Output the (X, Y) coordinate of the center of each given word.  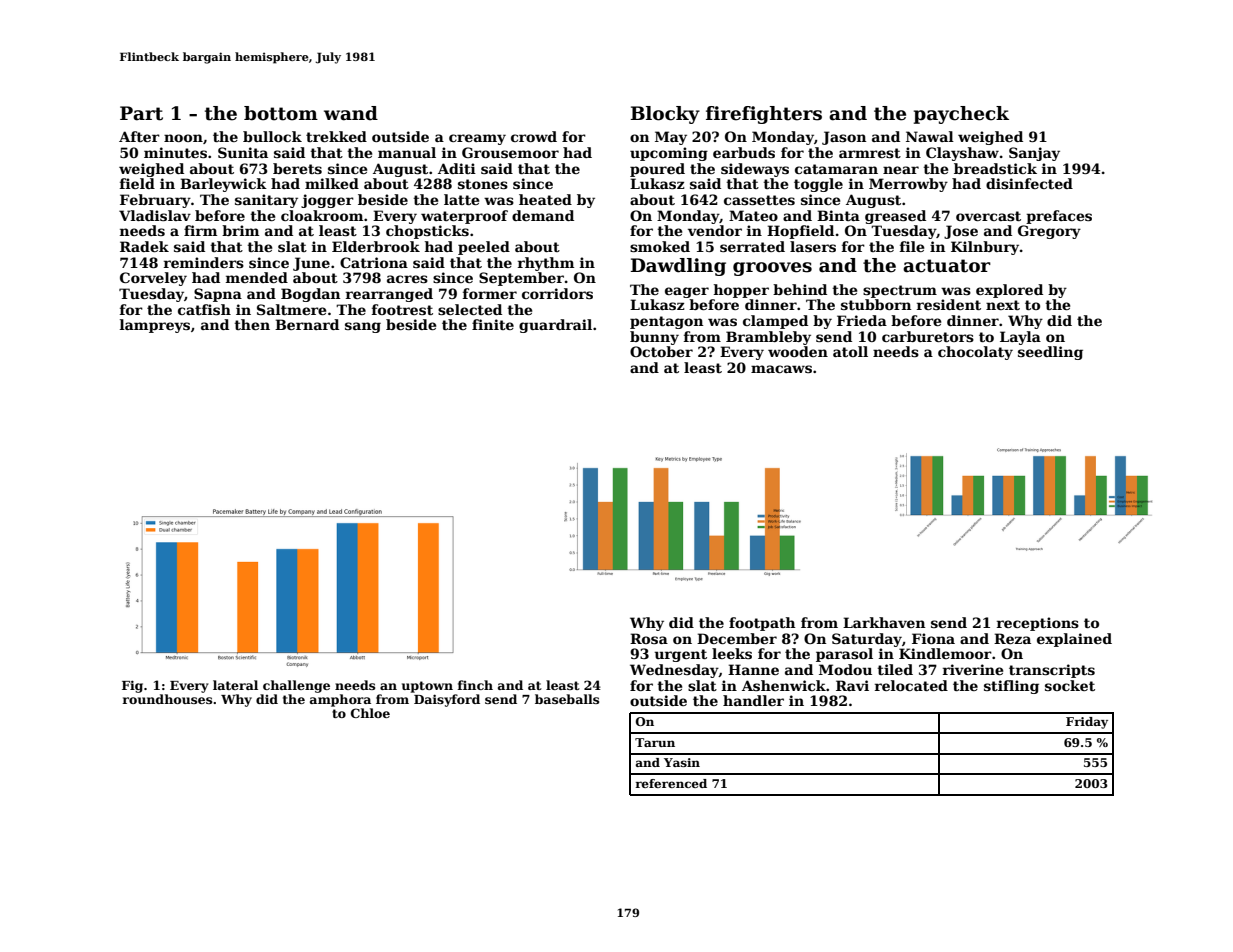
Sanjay (1034, 154)
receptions (1038, 624)
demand (543, 215)
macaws (781, 369)
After (139, 136)
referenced (671, 783)
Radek (144, 246)
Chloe (370, 713)
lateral (235, 685)
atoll (850, 351)
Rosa (649, 638)
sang (363, 327)
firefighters (764, 115)
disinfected (1029, 183)
